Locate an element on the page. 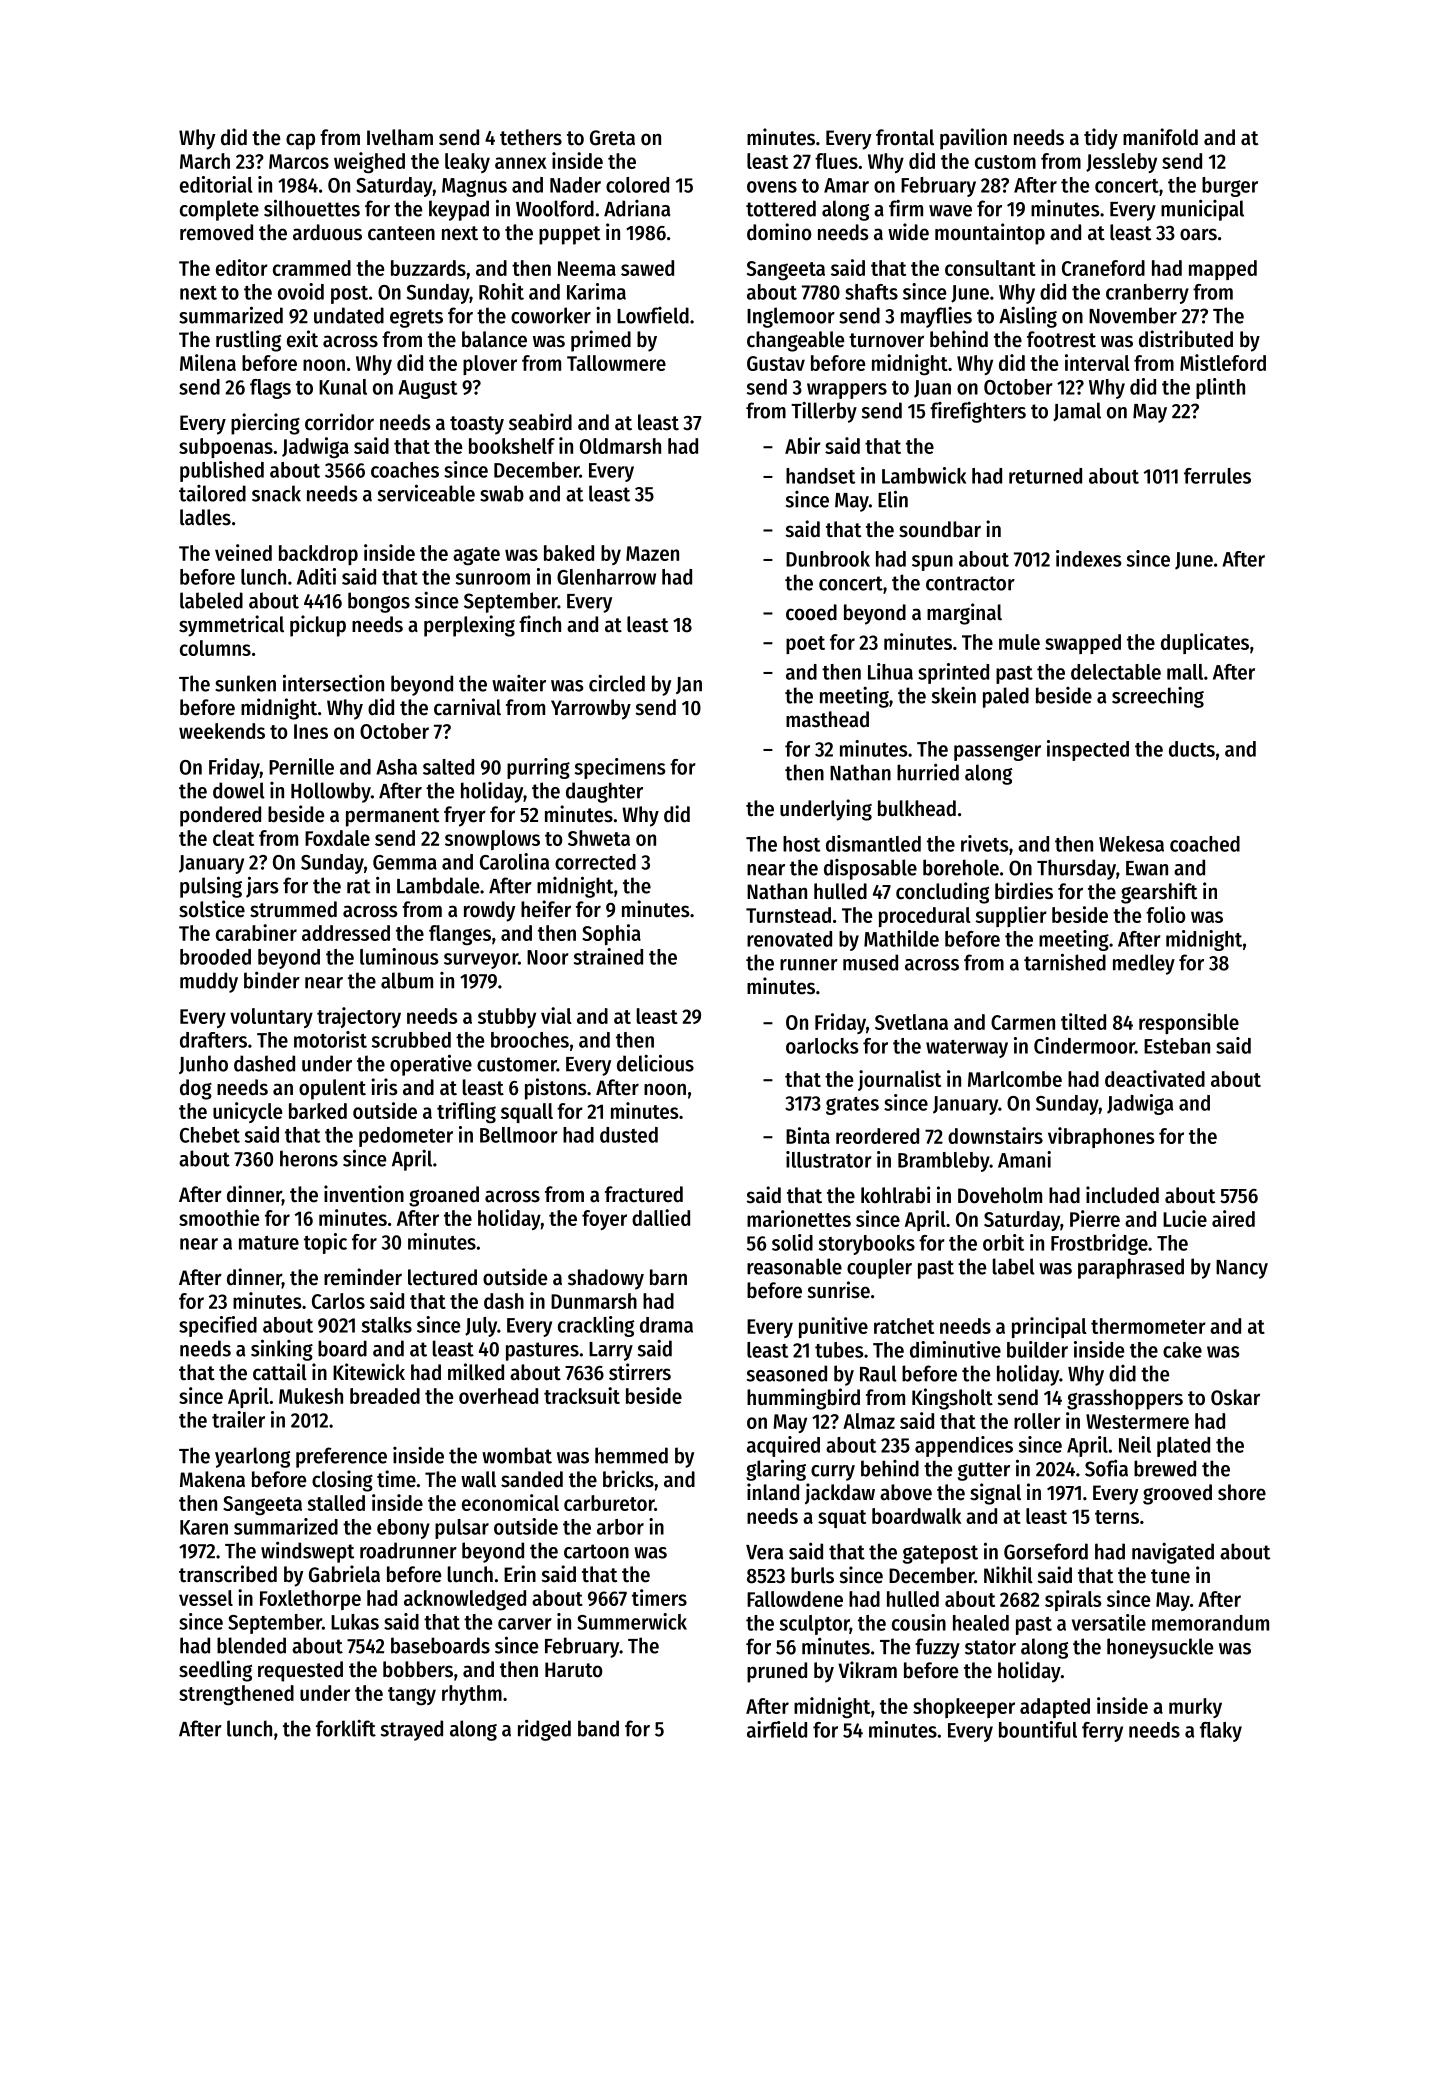 The height and width of the image is (2100, 1450). aired is located at coordinates (1233, 1218).
